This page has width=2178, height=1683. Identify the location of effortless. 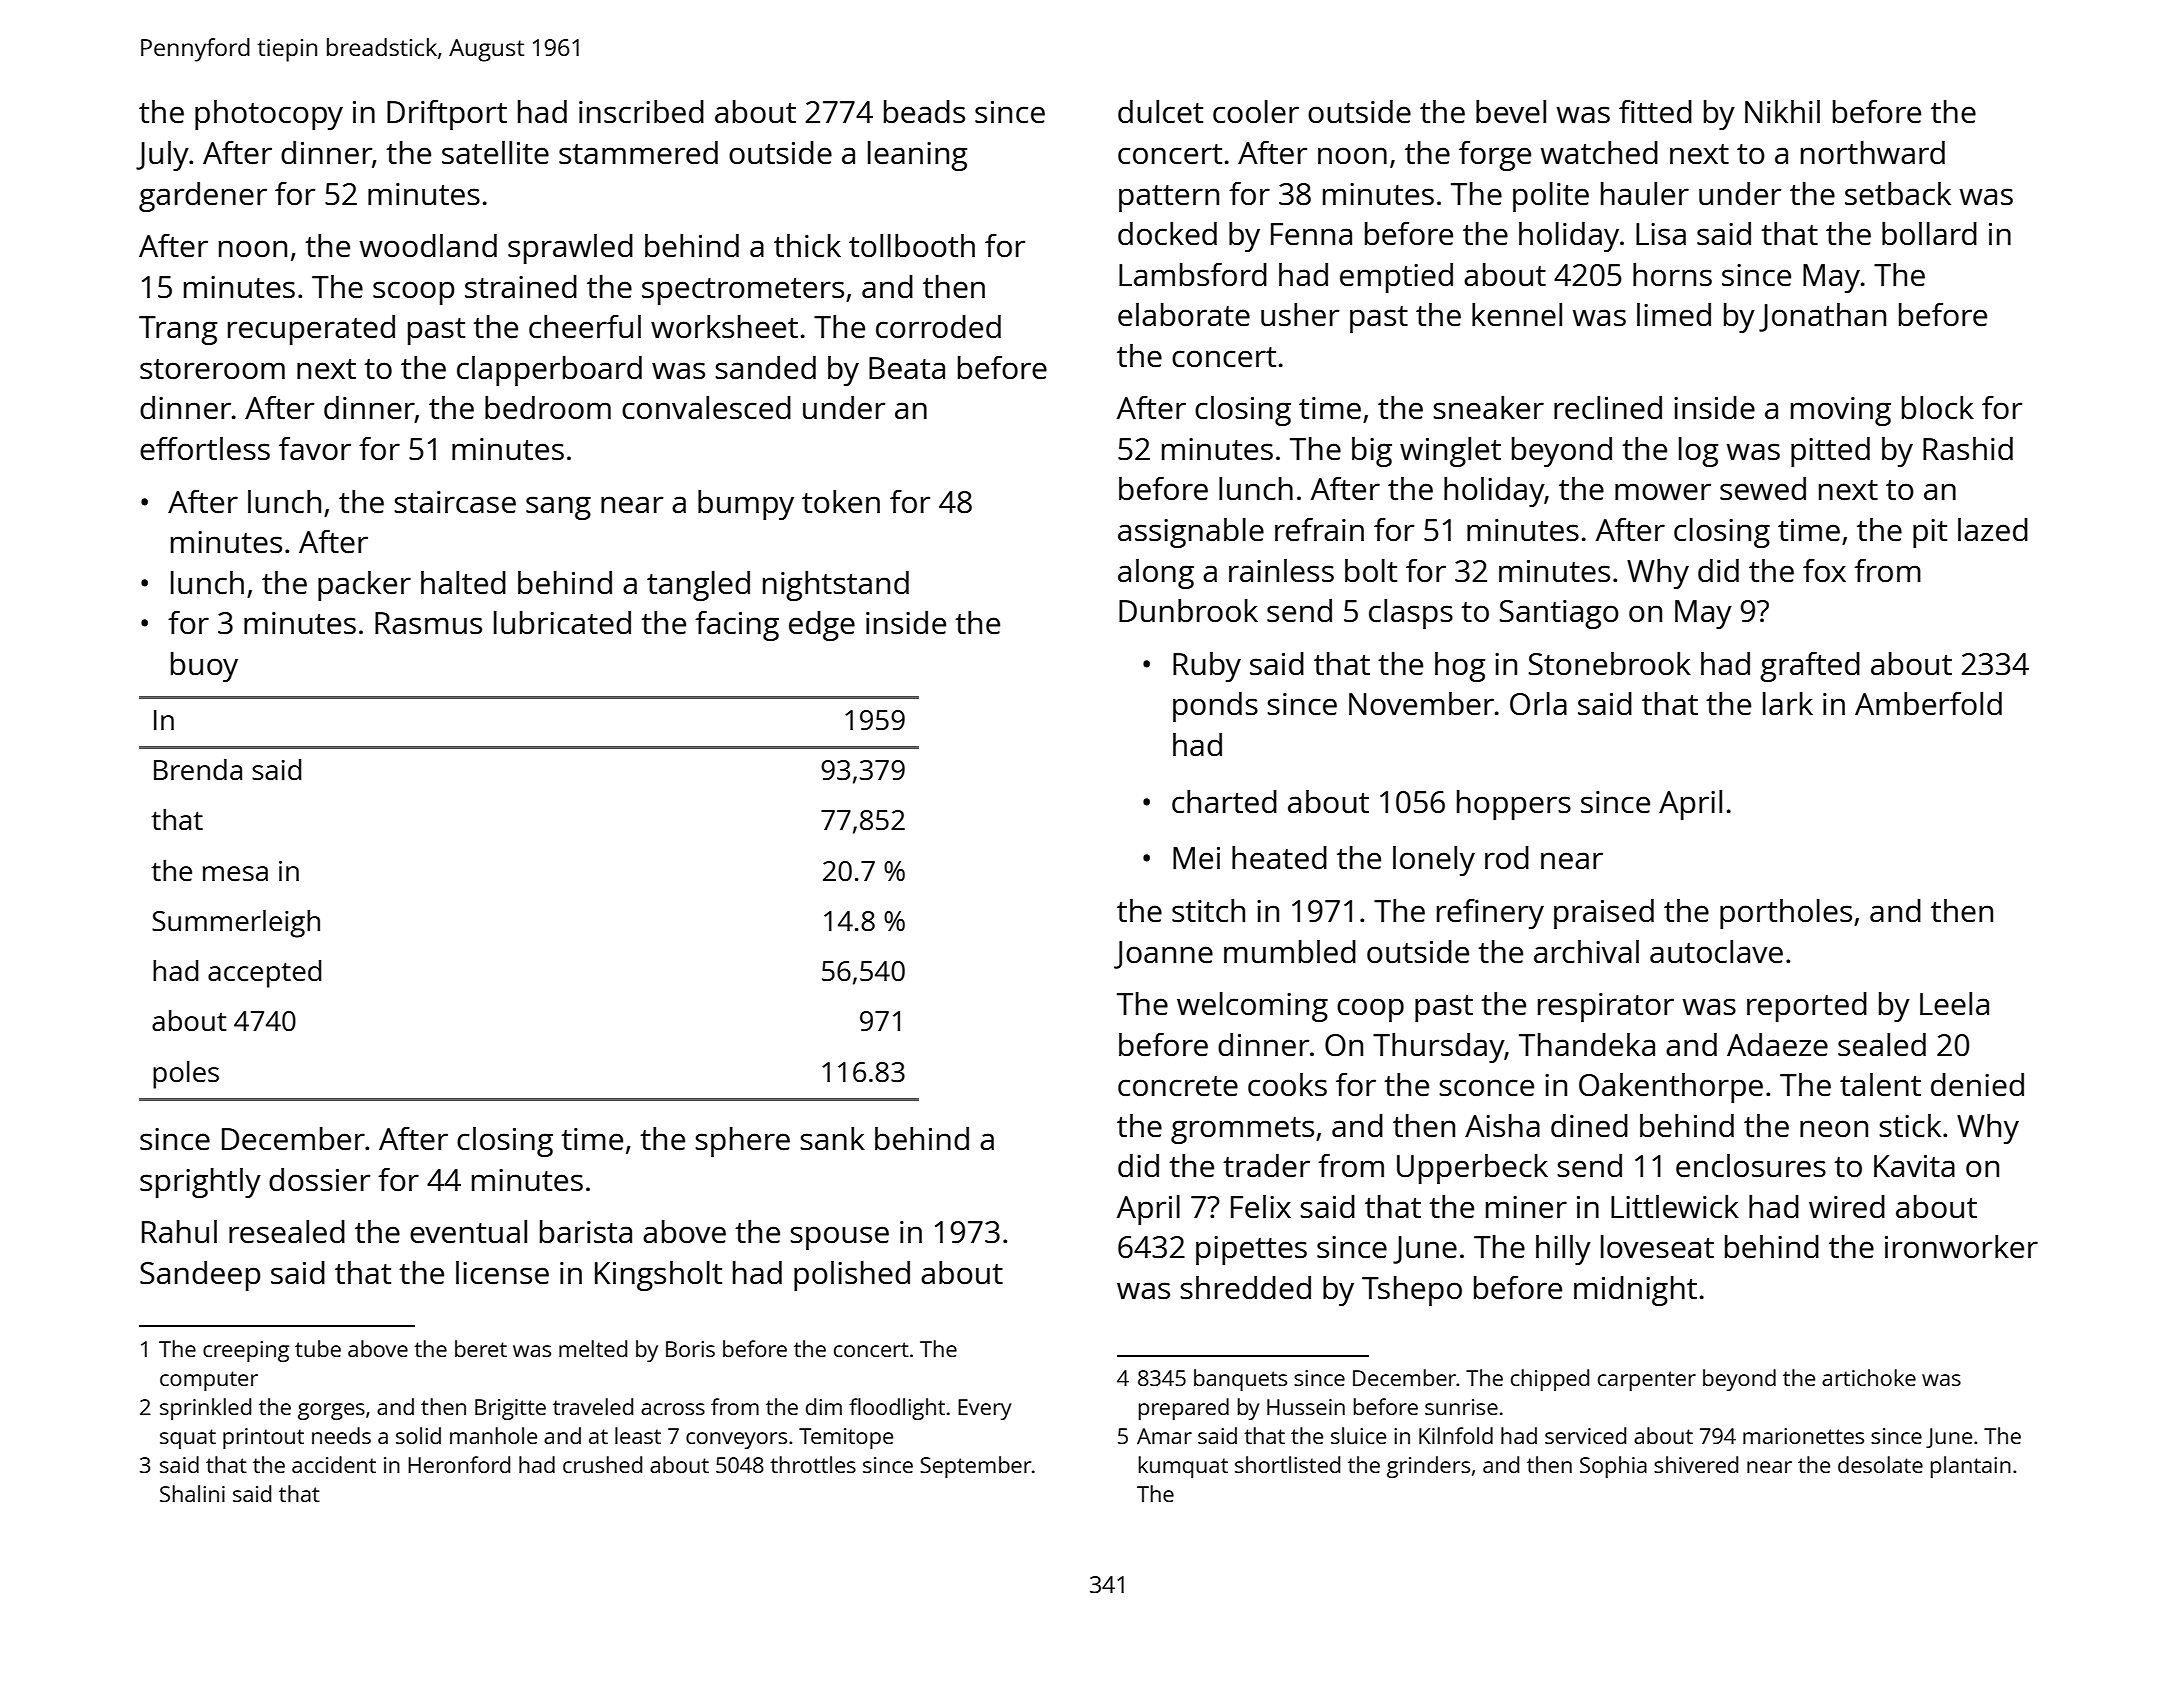
(205, 449).
